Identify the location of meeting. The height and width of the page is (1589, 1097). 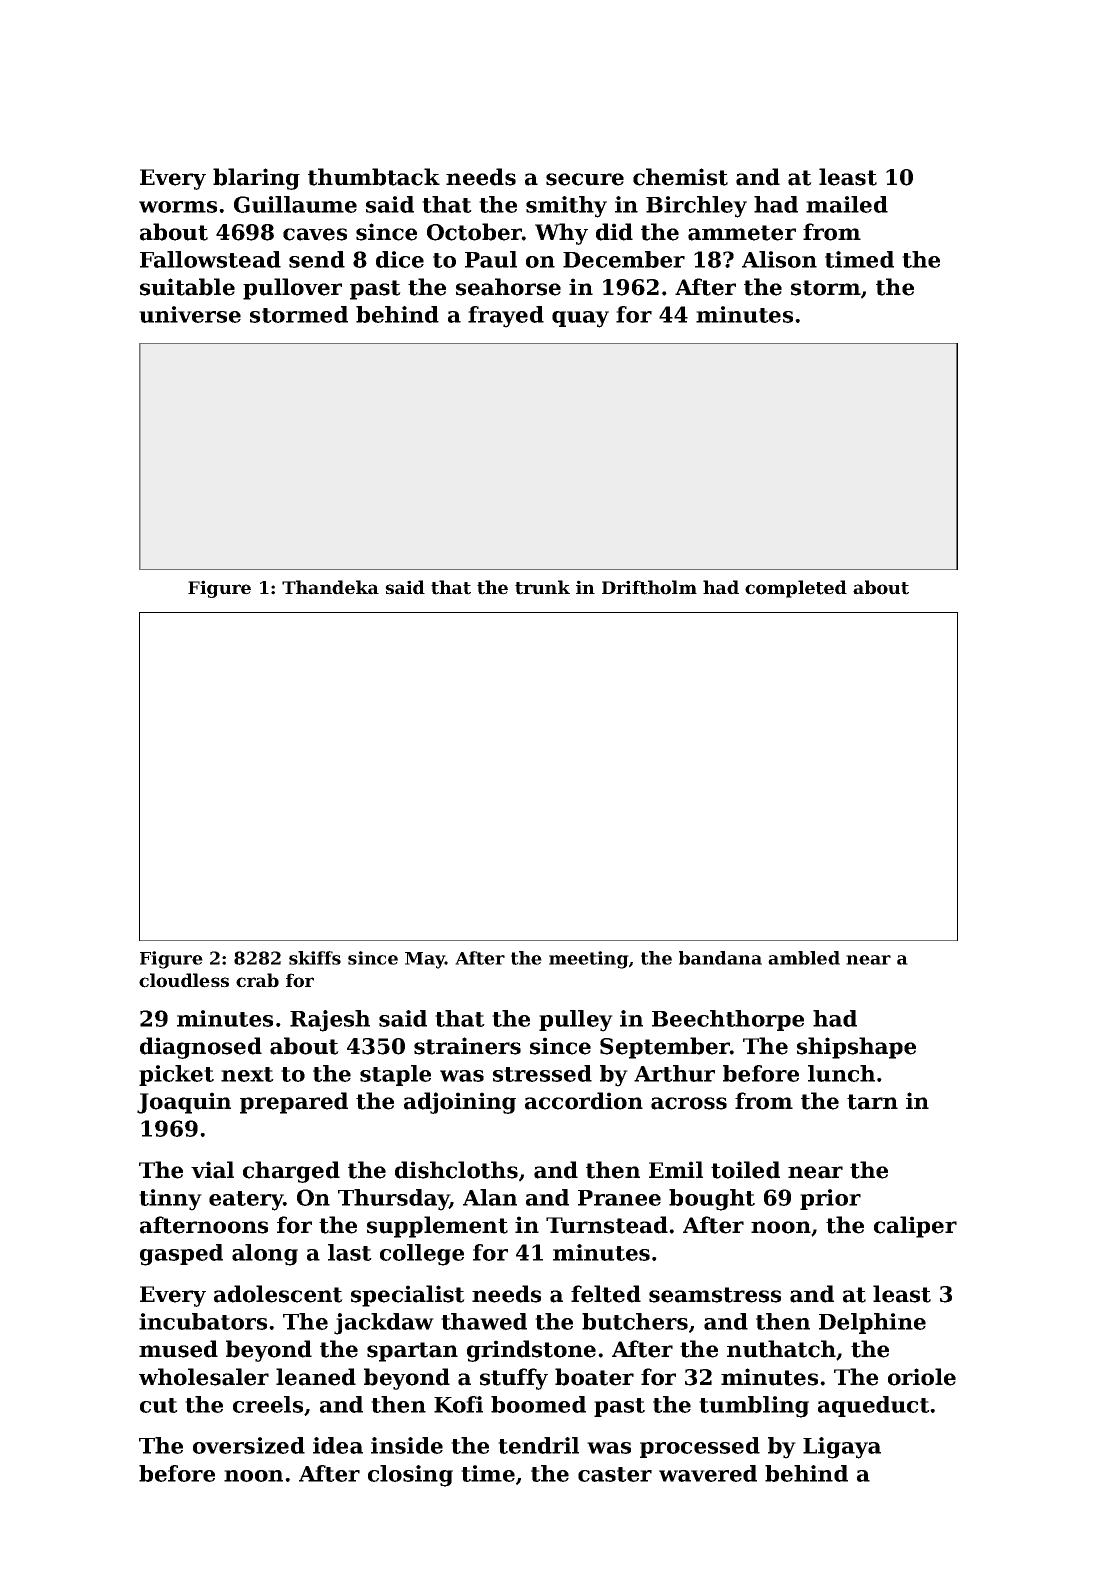
(589, 960).
